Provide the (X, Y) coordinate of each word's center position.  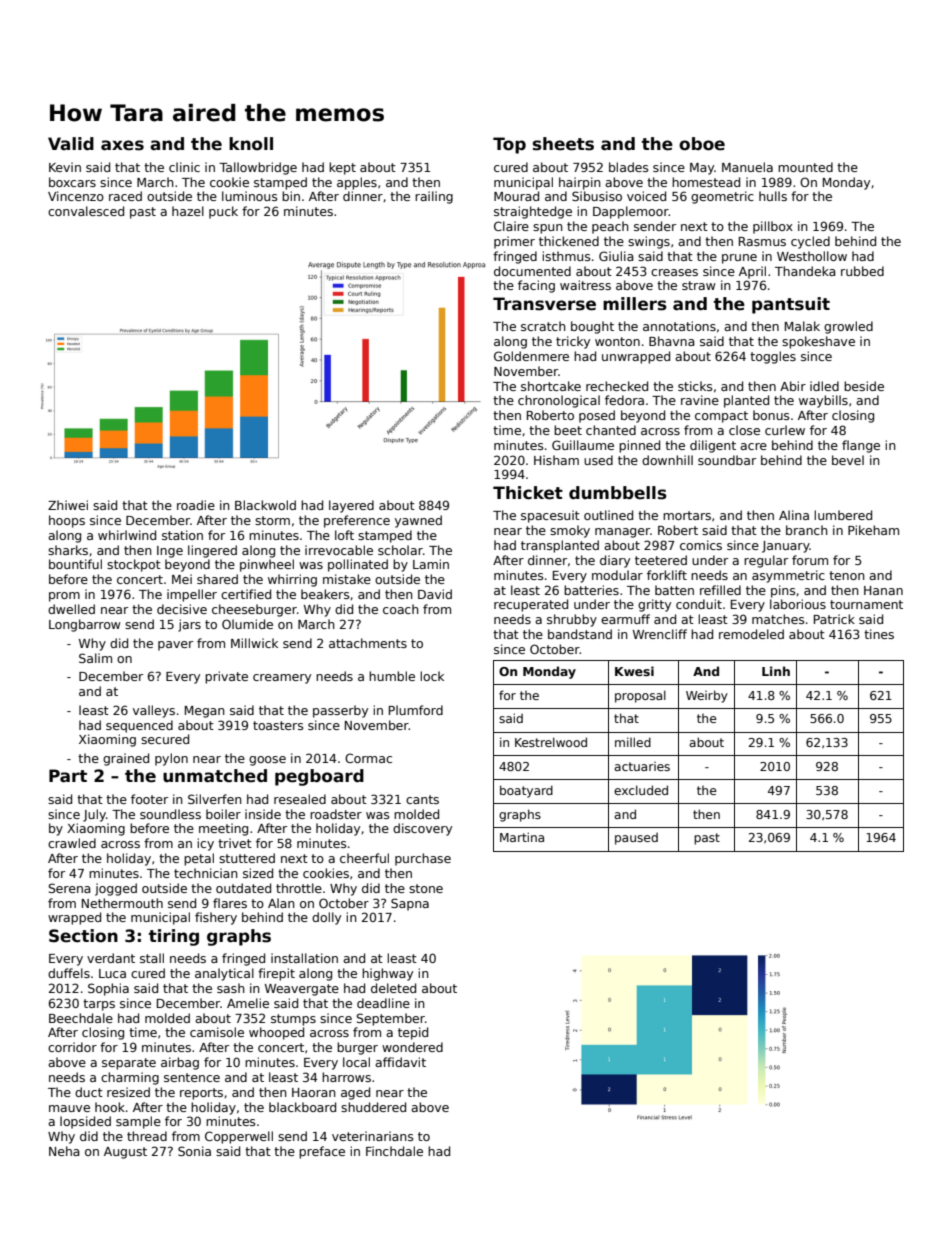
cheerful (364, 858)
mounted (805, 167)
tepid (413, 1033)
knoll (251, 144)
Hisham (556, 460)
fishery (216, 918)
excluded (641, 790)
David (435, 594)
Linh (776, 671)
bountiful (75, 564)
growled (848, 327)
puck (223, 212)
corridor (72, 1047)
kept (342, 168)
